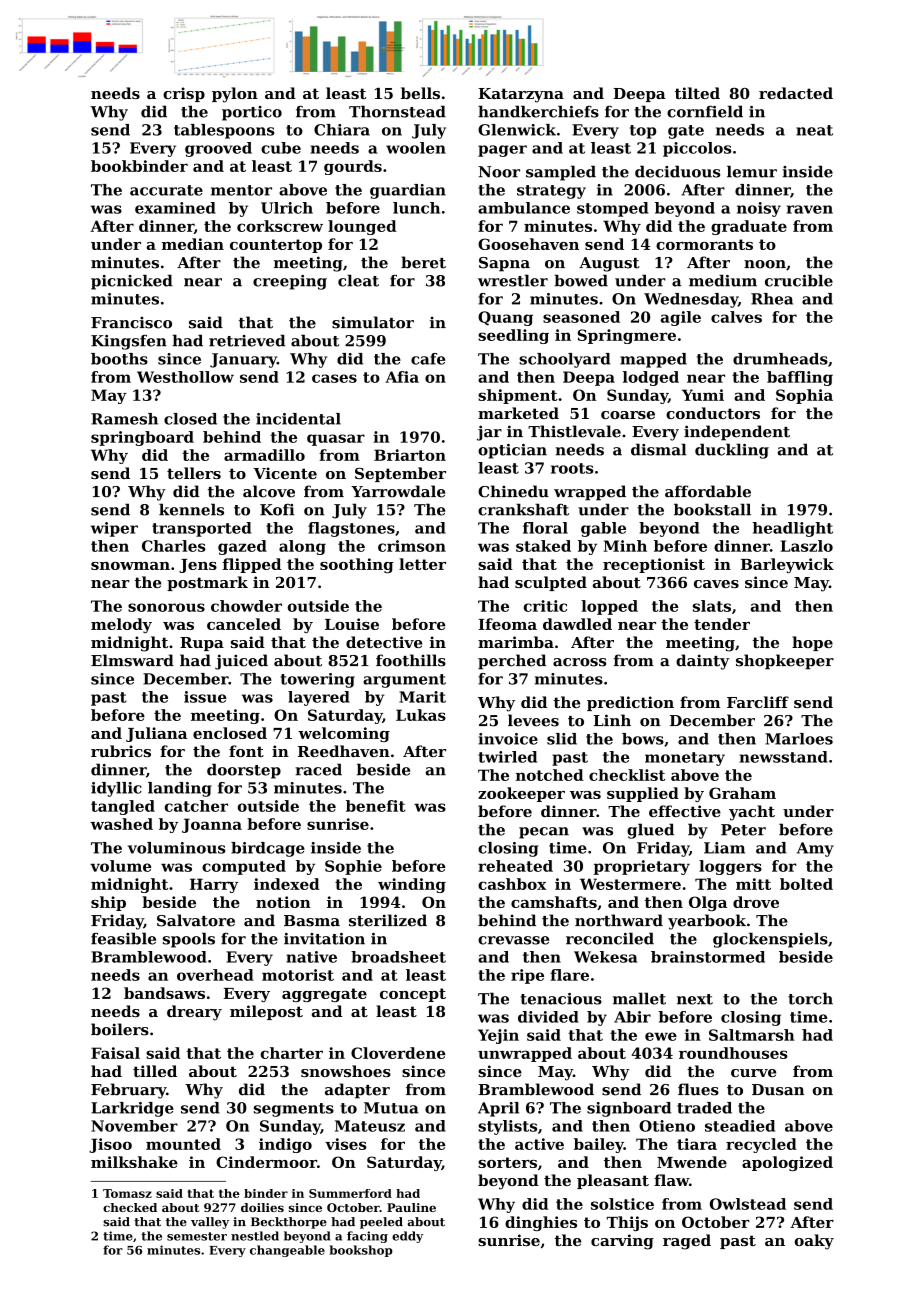 This page has height=1308, width=924. What do you see at coordinates (164, 993) in the page?
I see `bandsaws` at bounding box center [164, 993].
